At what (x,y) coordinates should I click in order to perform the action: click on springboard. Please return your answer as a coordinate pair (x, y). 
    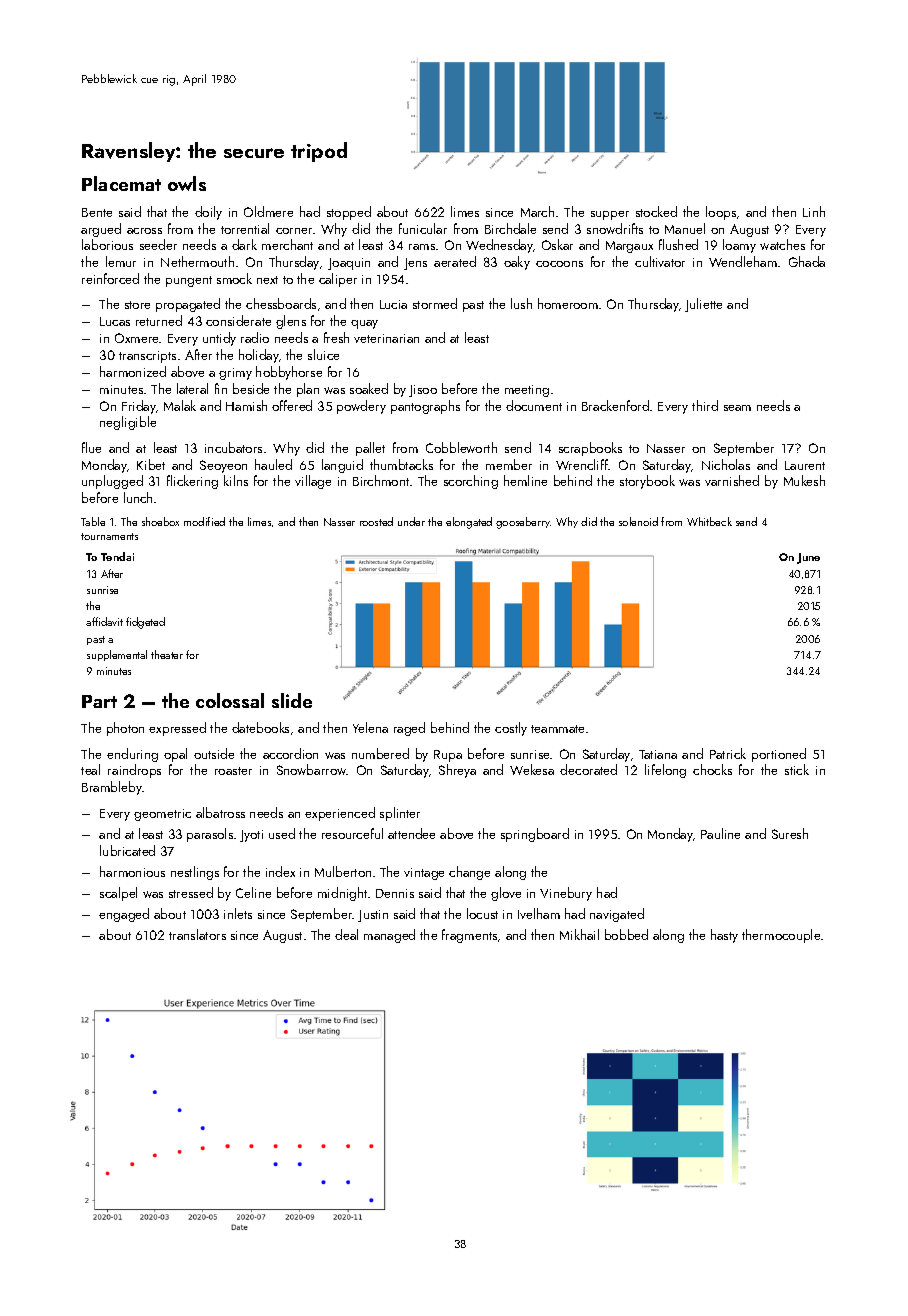
    Looking at the image, I should click on (535, 835).
